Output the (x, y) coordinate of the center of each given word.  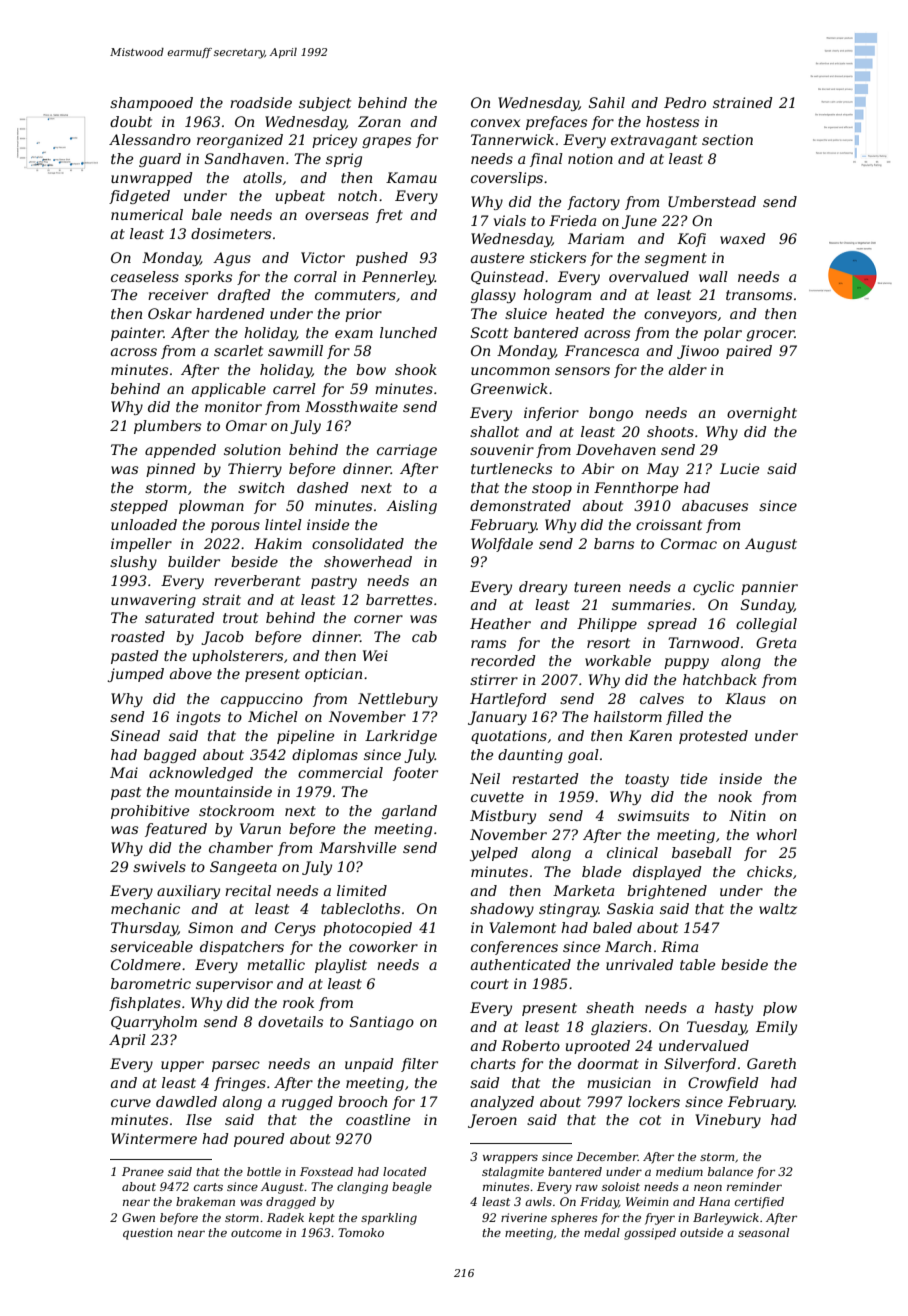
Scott (489, 332)
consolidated (358, 543)
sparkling (389, 1219)
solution (252, 449)
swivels (159, 866)
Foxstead (326, 1171)
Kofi (691, 240)
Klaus (745, 698)
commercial (340, 772)
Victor (323, 257)
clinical (632, 852)
